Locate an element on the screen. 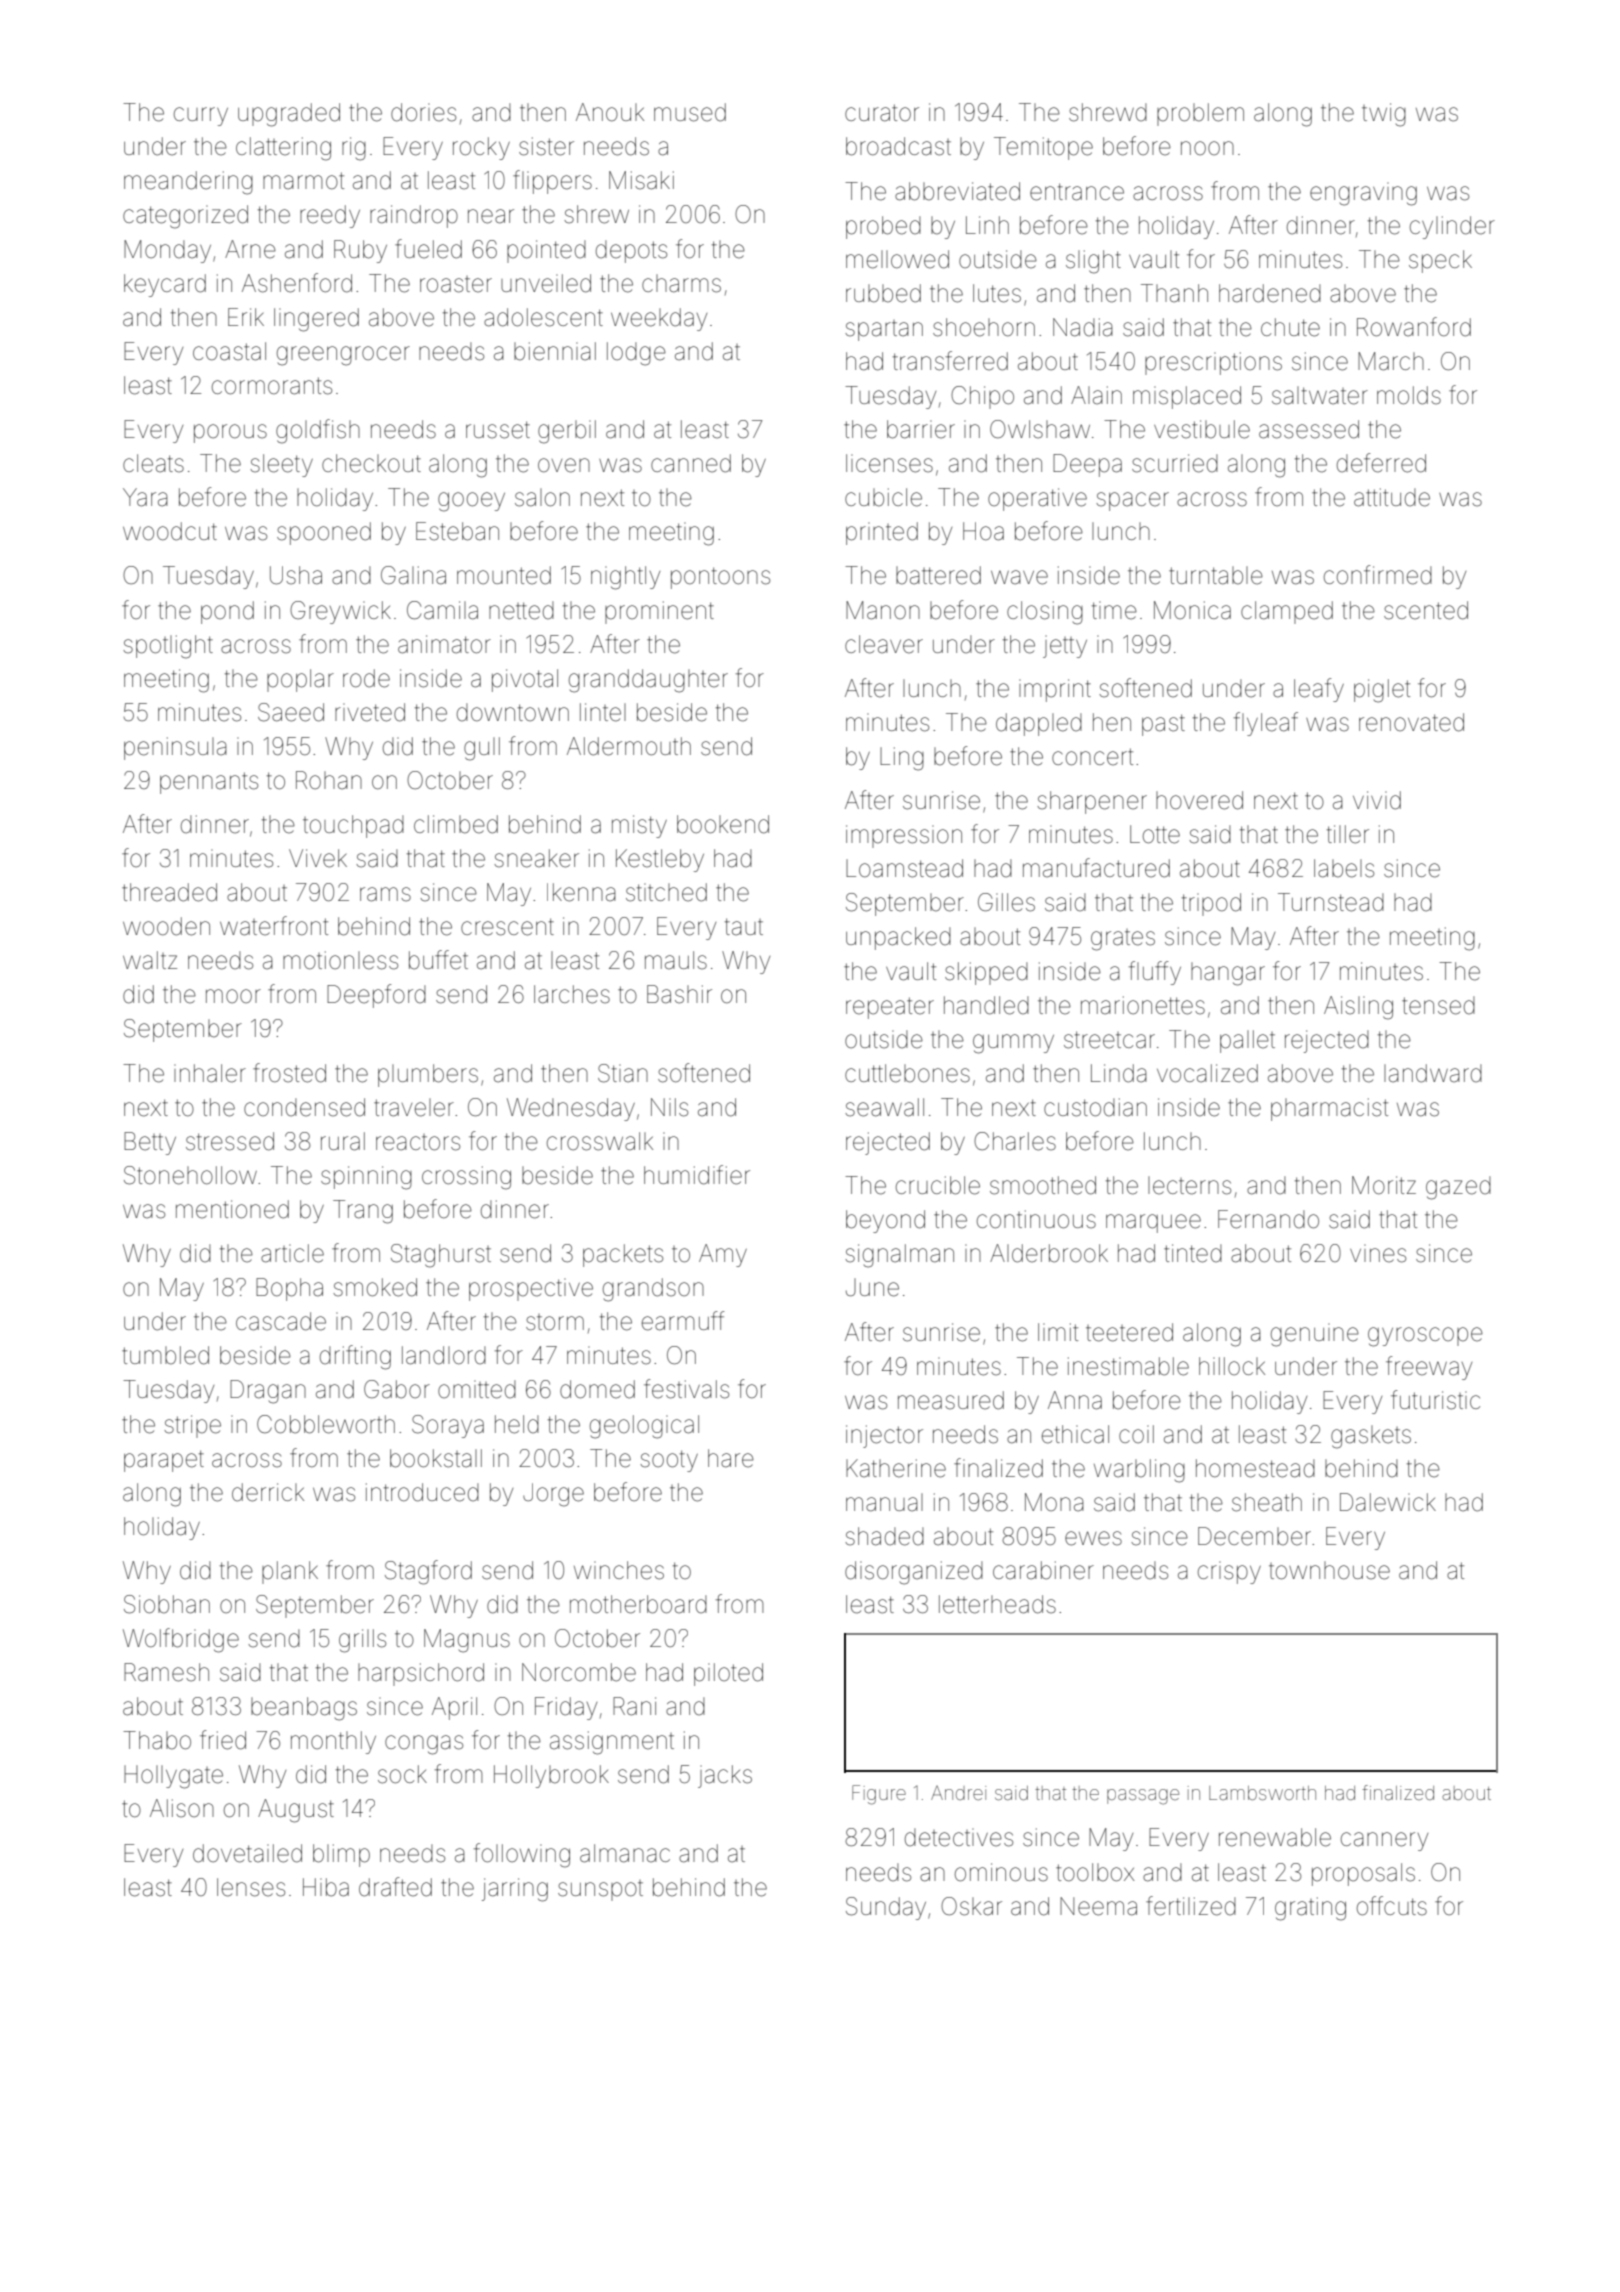 This screenshot has height=2292, width=1620. dappled is located at coordinates (1039, 724).
